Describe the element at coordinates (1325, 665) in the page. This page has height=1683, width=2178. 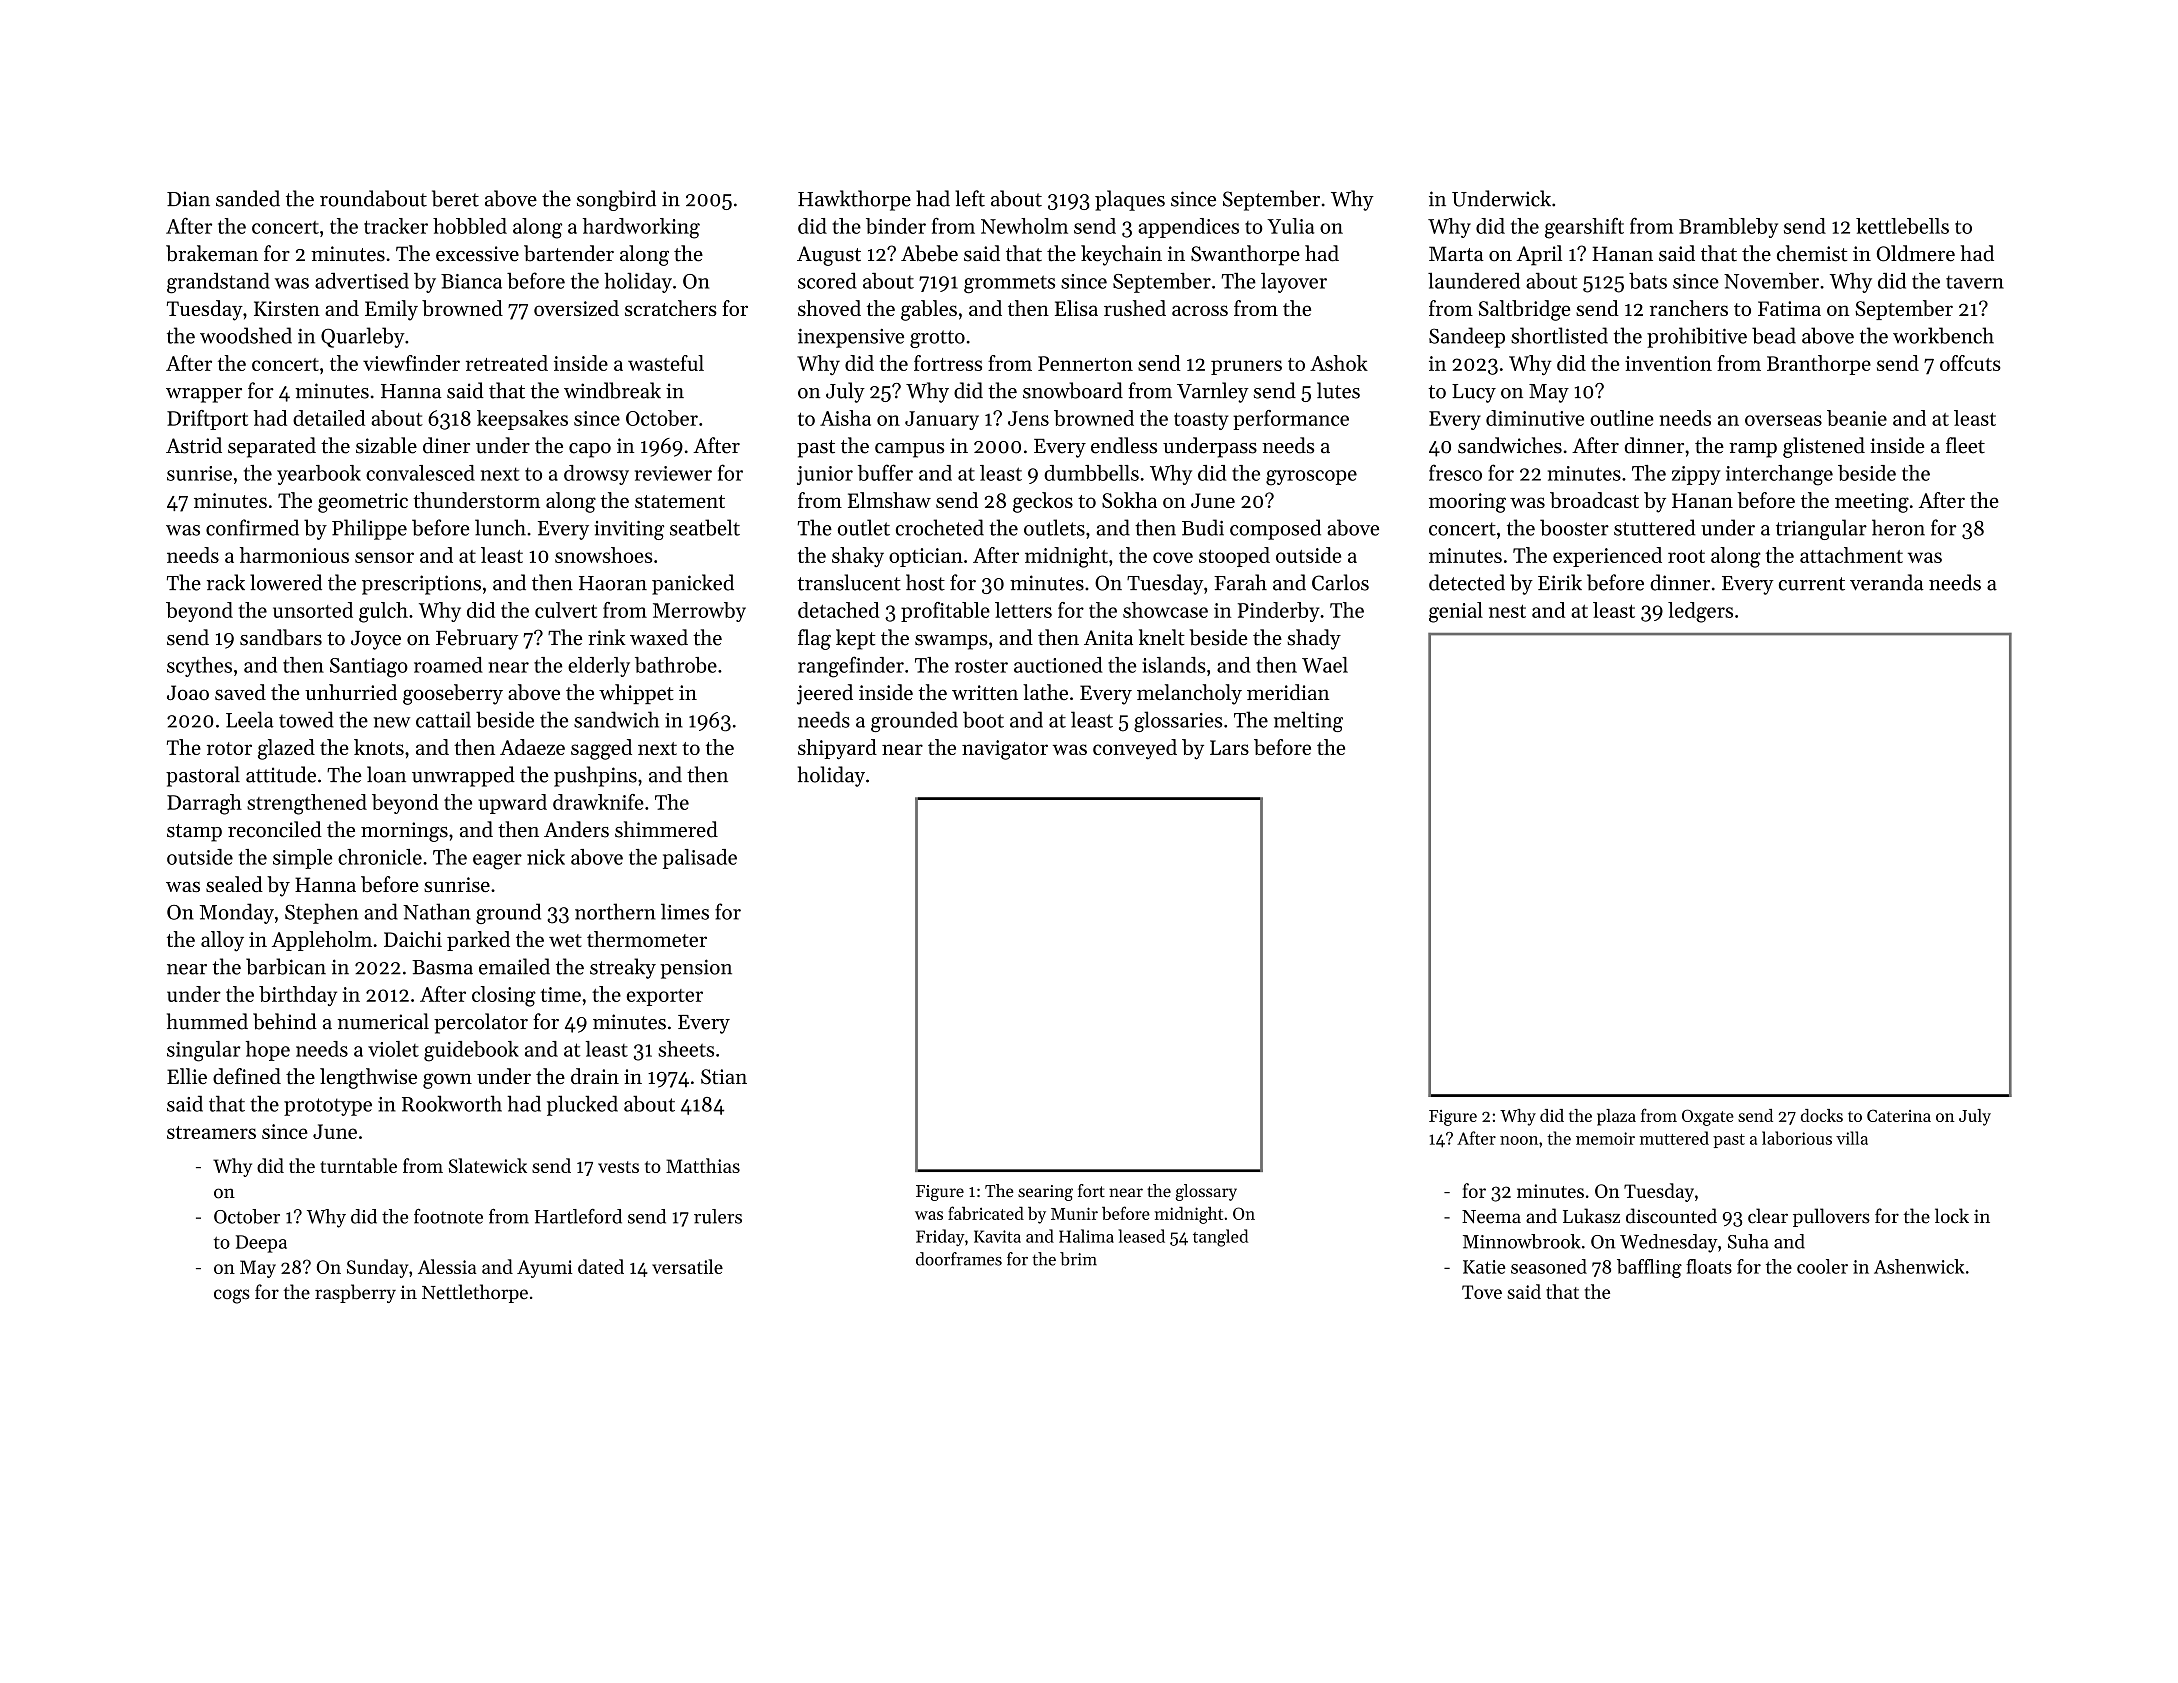
I see `Wael` at that location.
